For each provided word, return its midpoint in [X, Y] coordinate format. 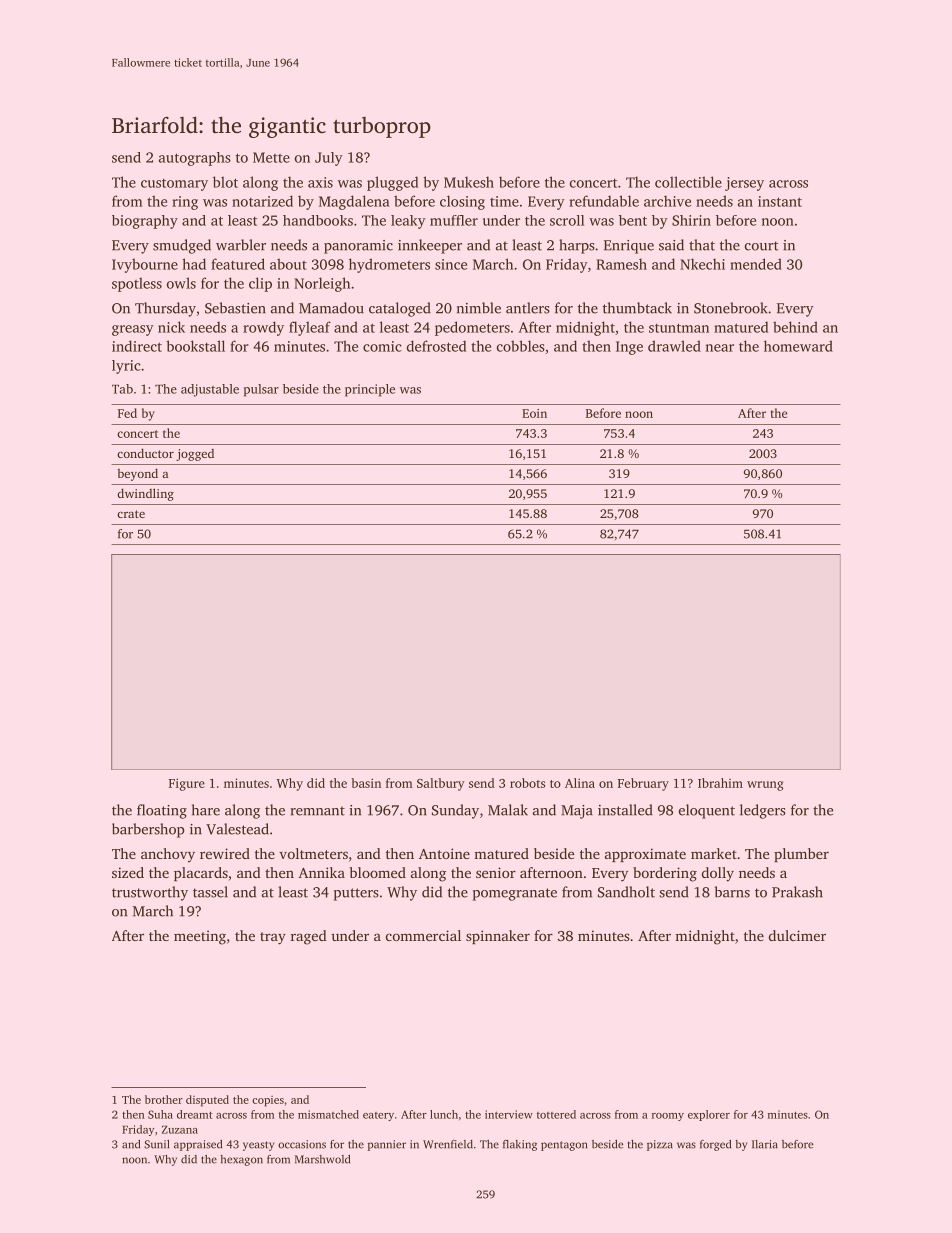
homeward [798, 346]
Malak [508, 810]
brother [164, 1099]
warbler [241, 245]
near [720, 348]
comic [382, 346]
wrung [765, 786]
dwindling [145, 494]
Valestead [237, 829]
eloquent [707, 811]
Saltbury [441, 784]
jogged [195, 455]
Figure [187, 784]
